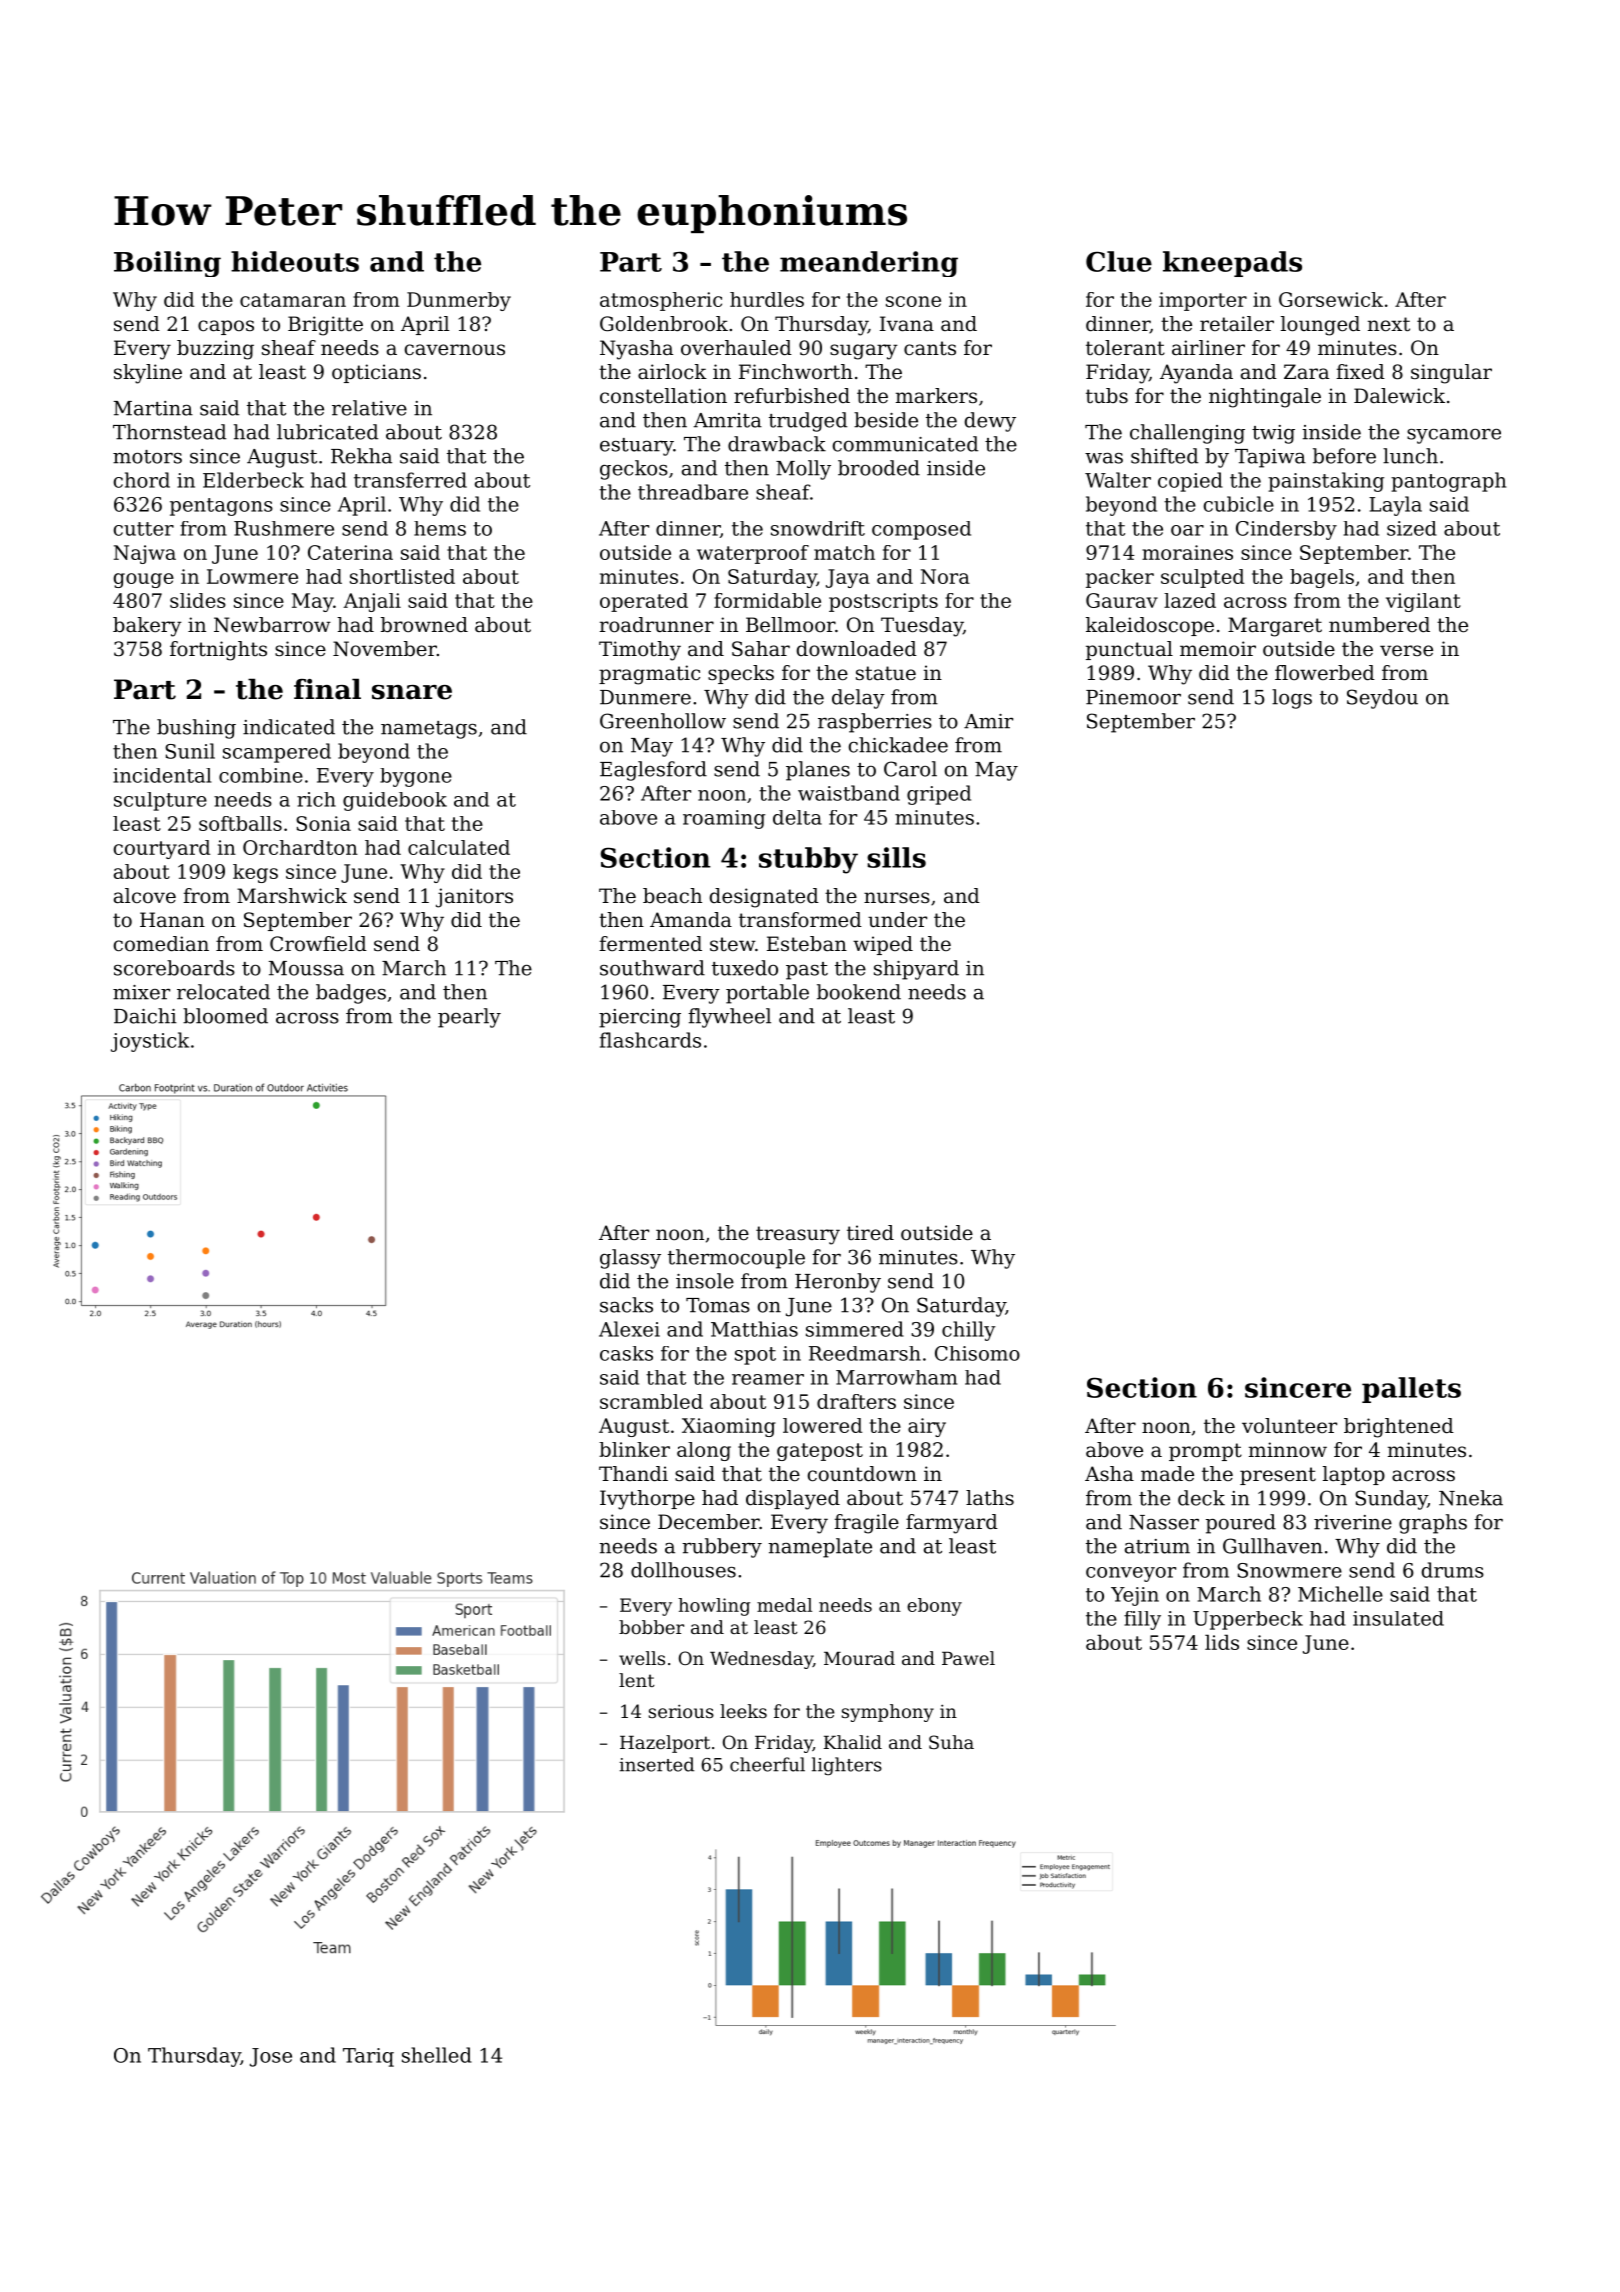  I want to click on Chisomo, so click(977, 1353).
